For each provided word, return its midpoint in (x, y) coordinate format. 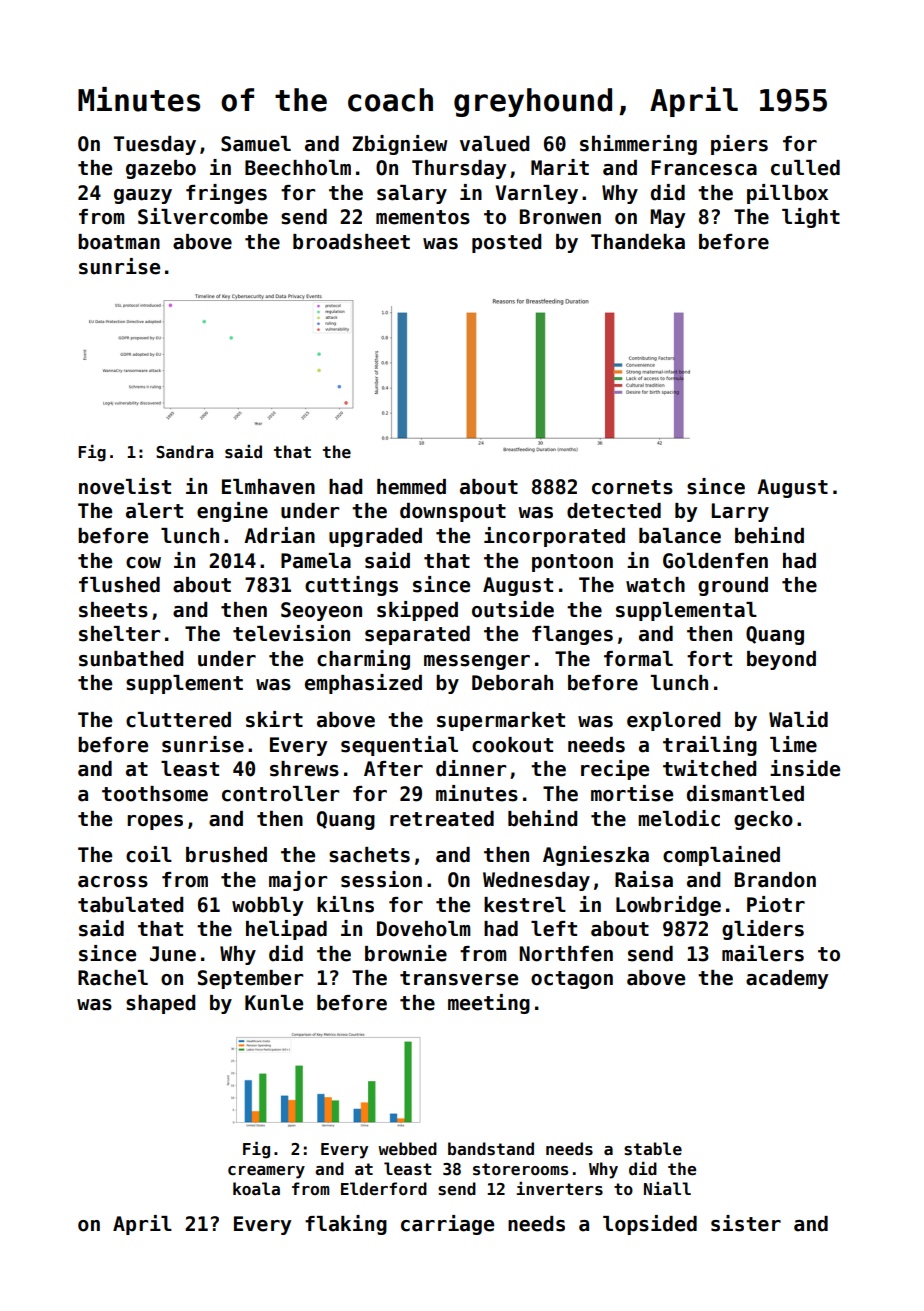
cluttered (178, 720)
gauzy (143, 196)
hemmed (411, 487)
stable (653, 1149)
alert (154, 511)
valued (494, 144)
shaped (160, 1004)
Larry (740, 512)
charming (363, 660)
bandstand (491, 1149)
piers (739, 145)
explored (673, 721)
